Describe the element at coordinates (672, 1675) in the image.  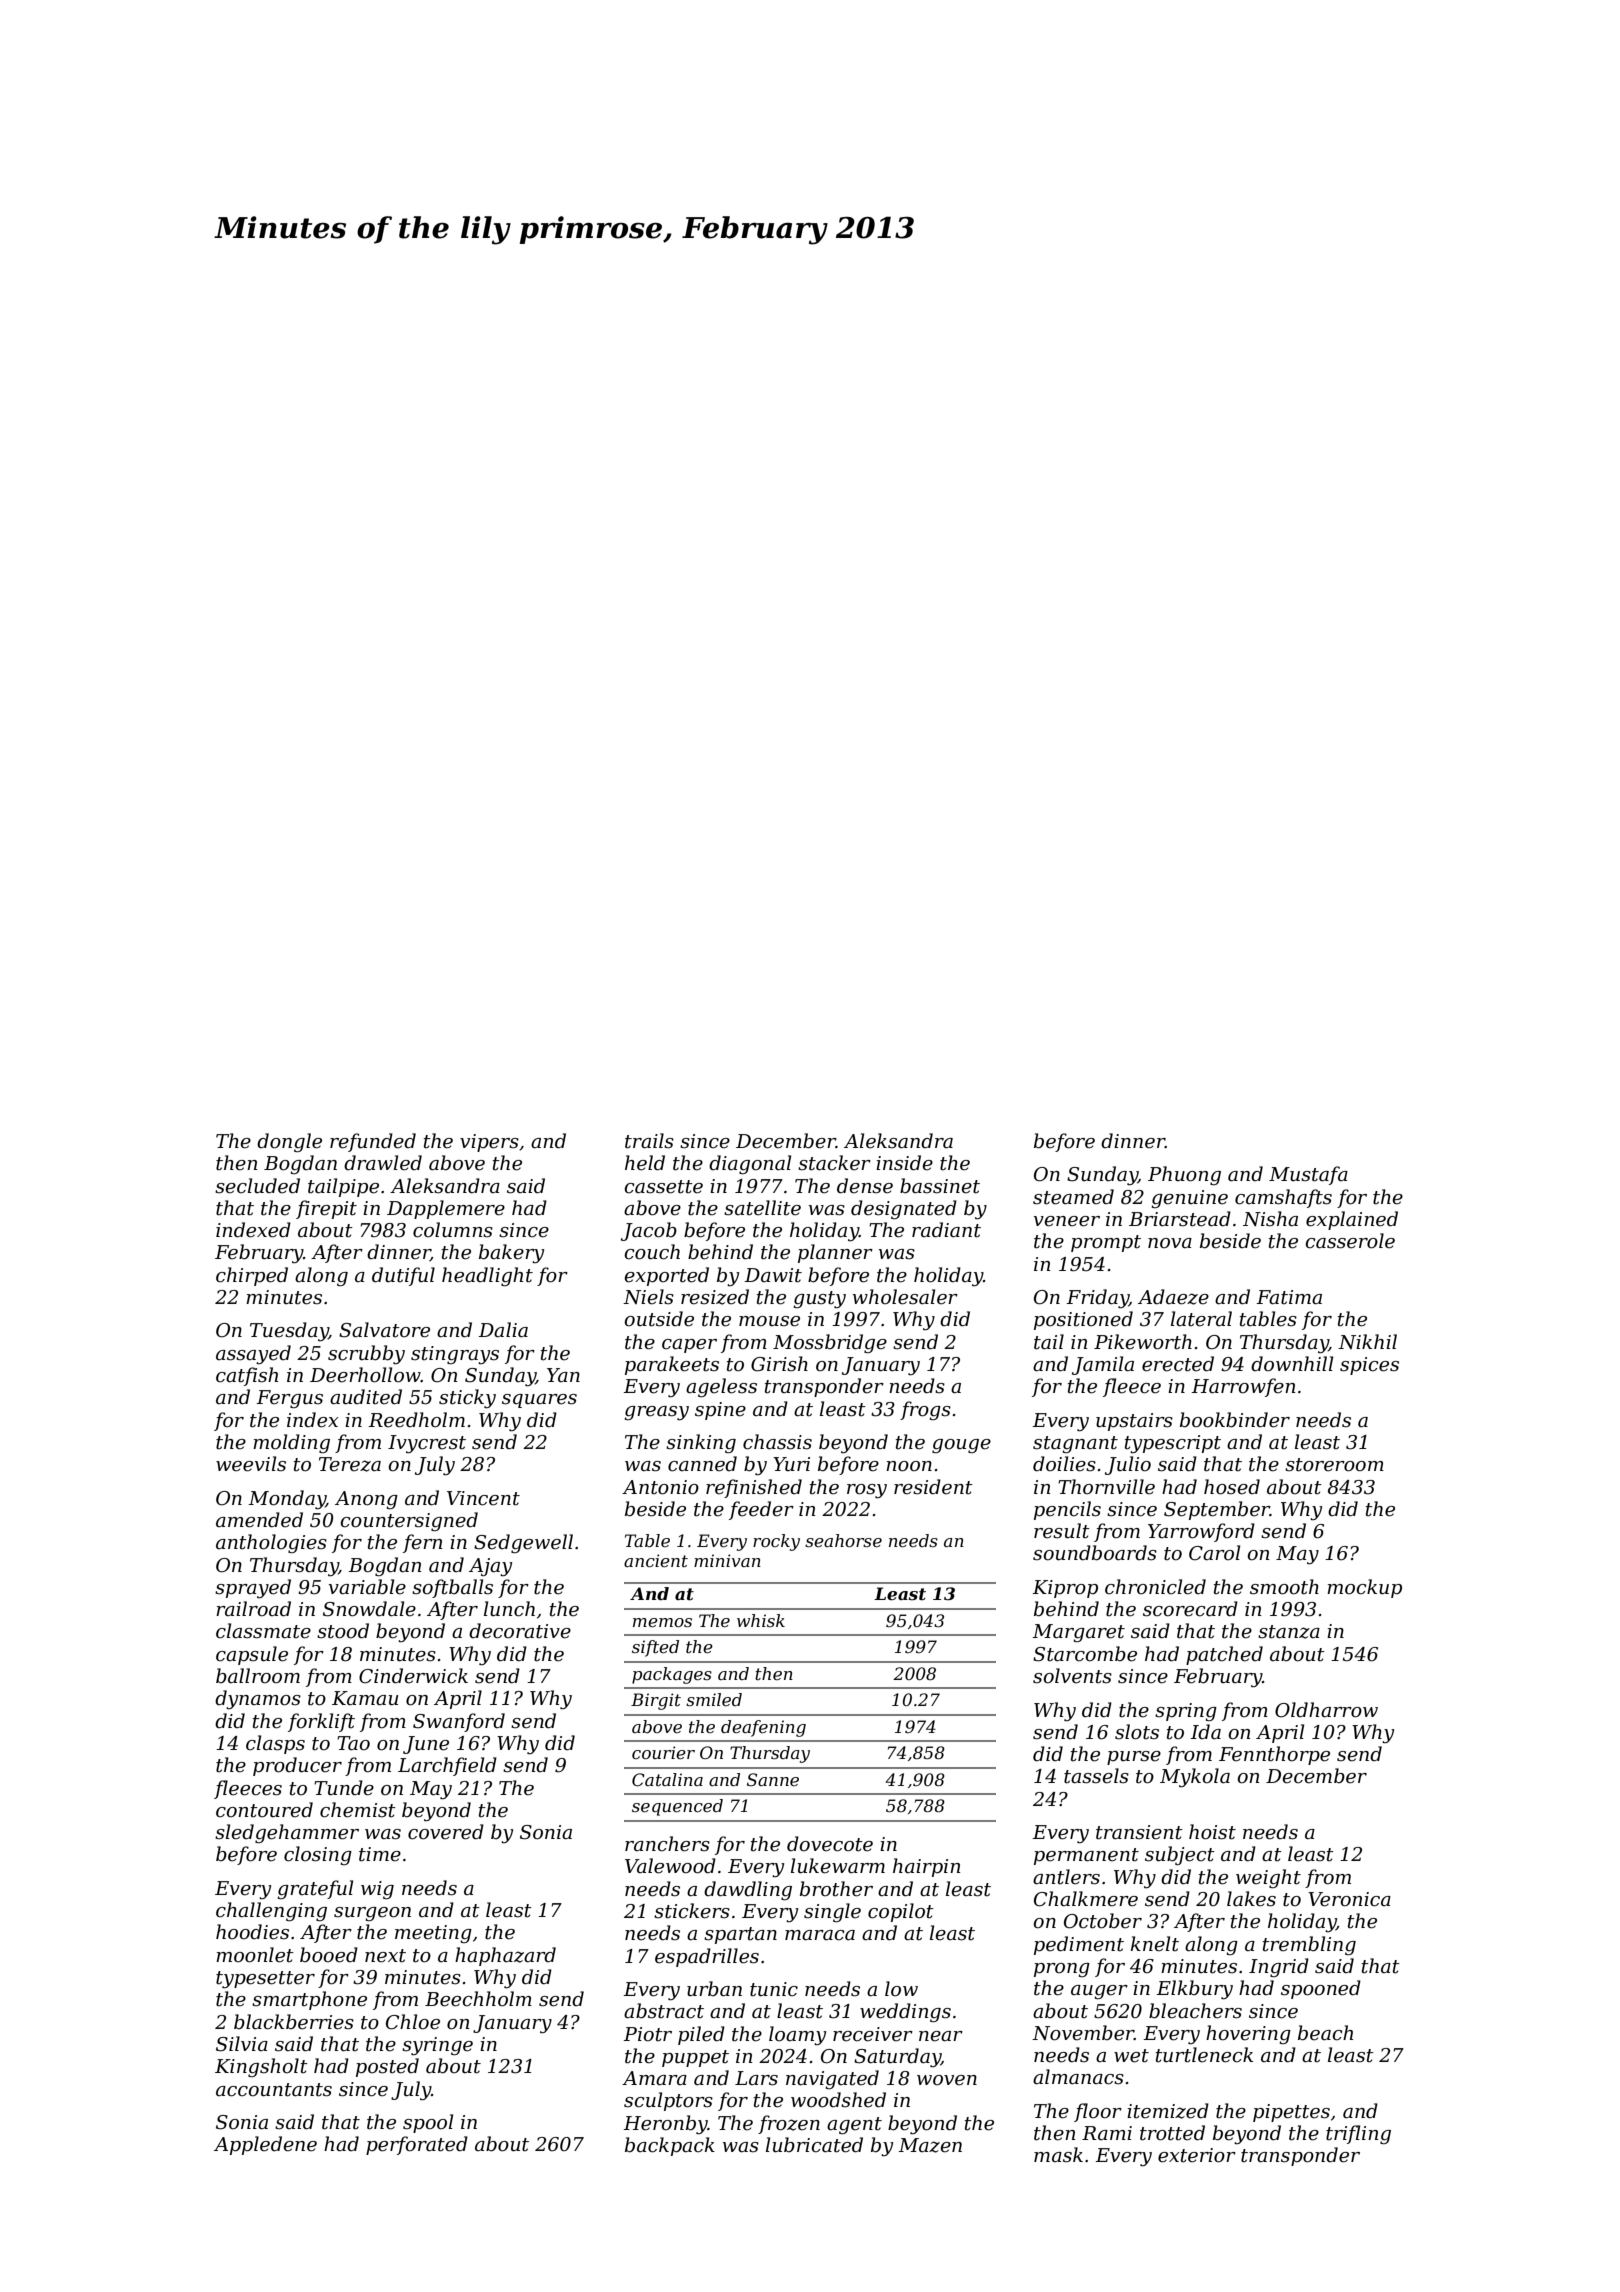
I see `packages` at that location.
